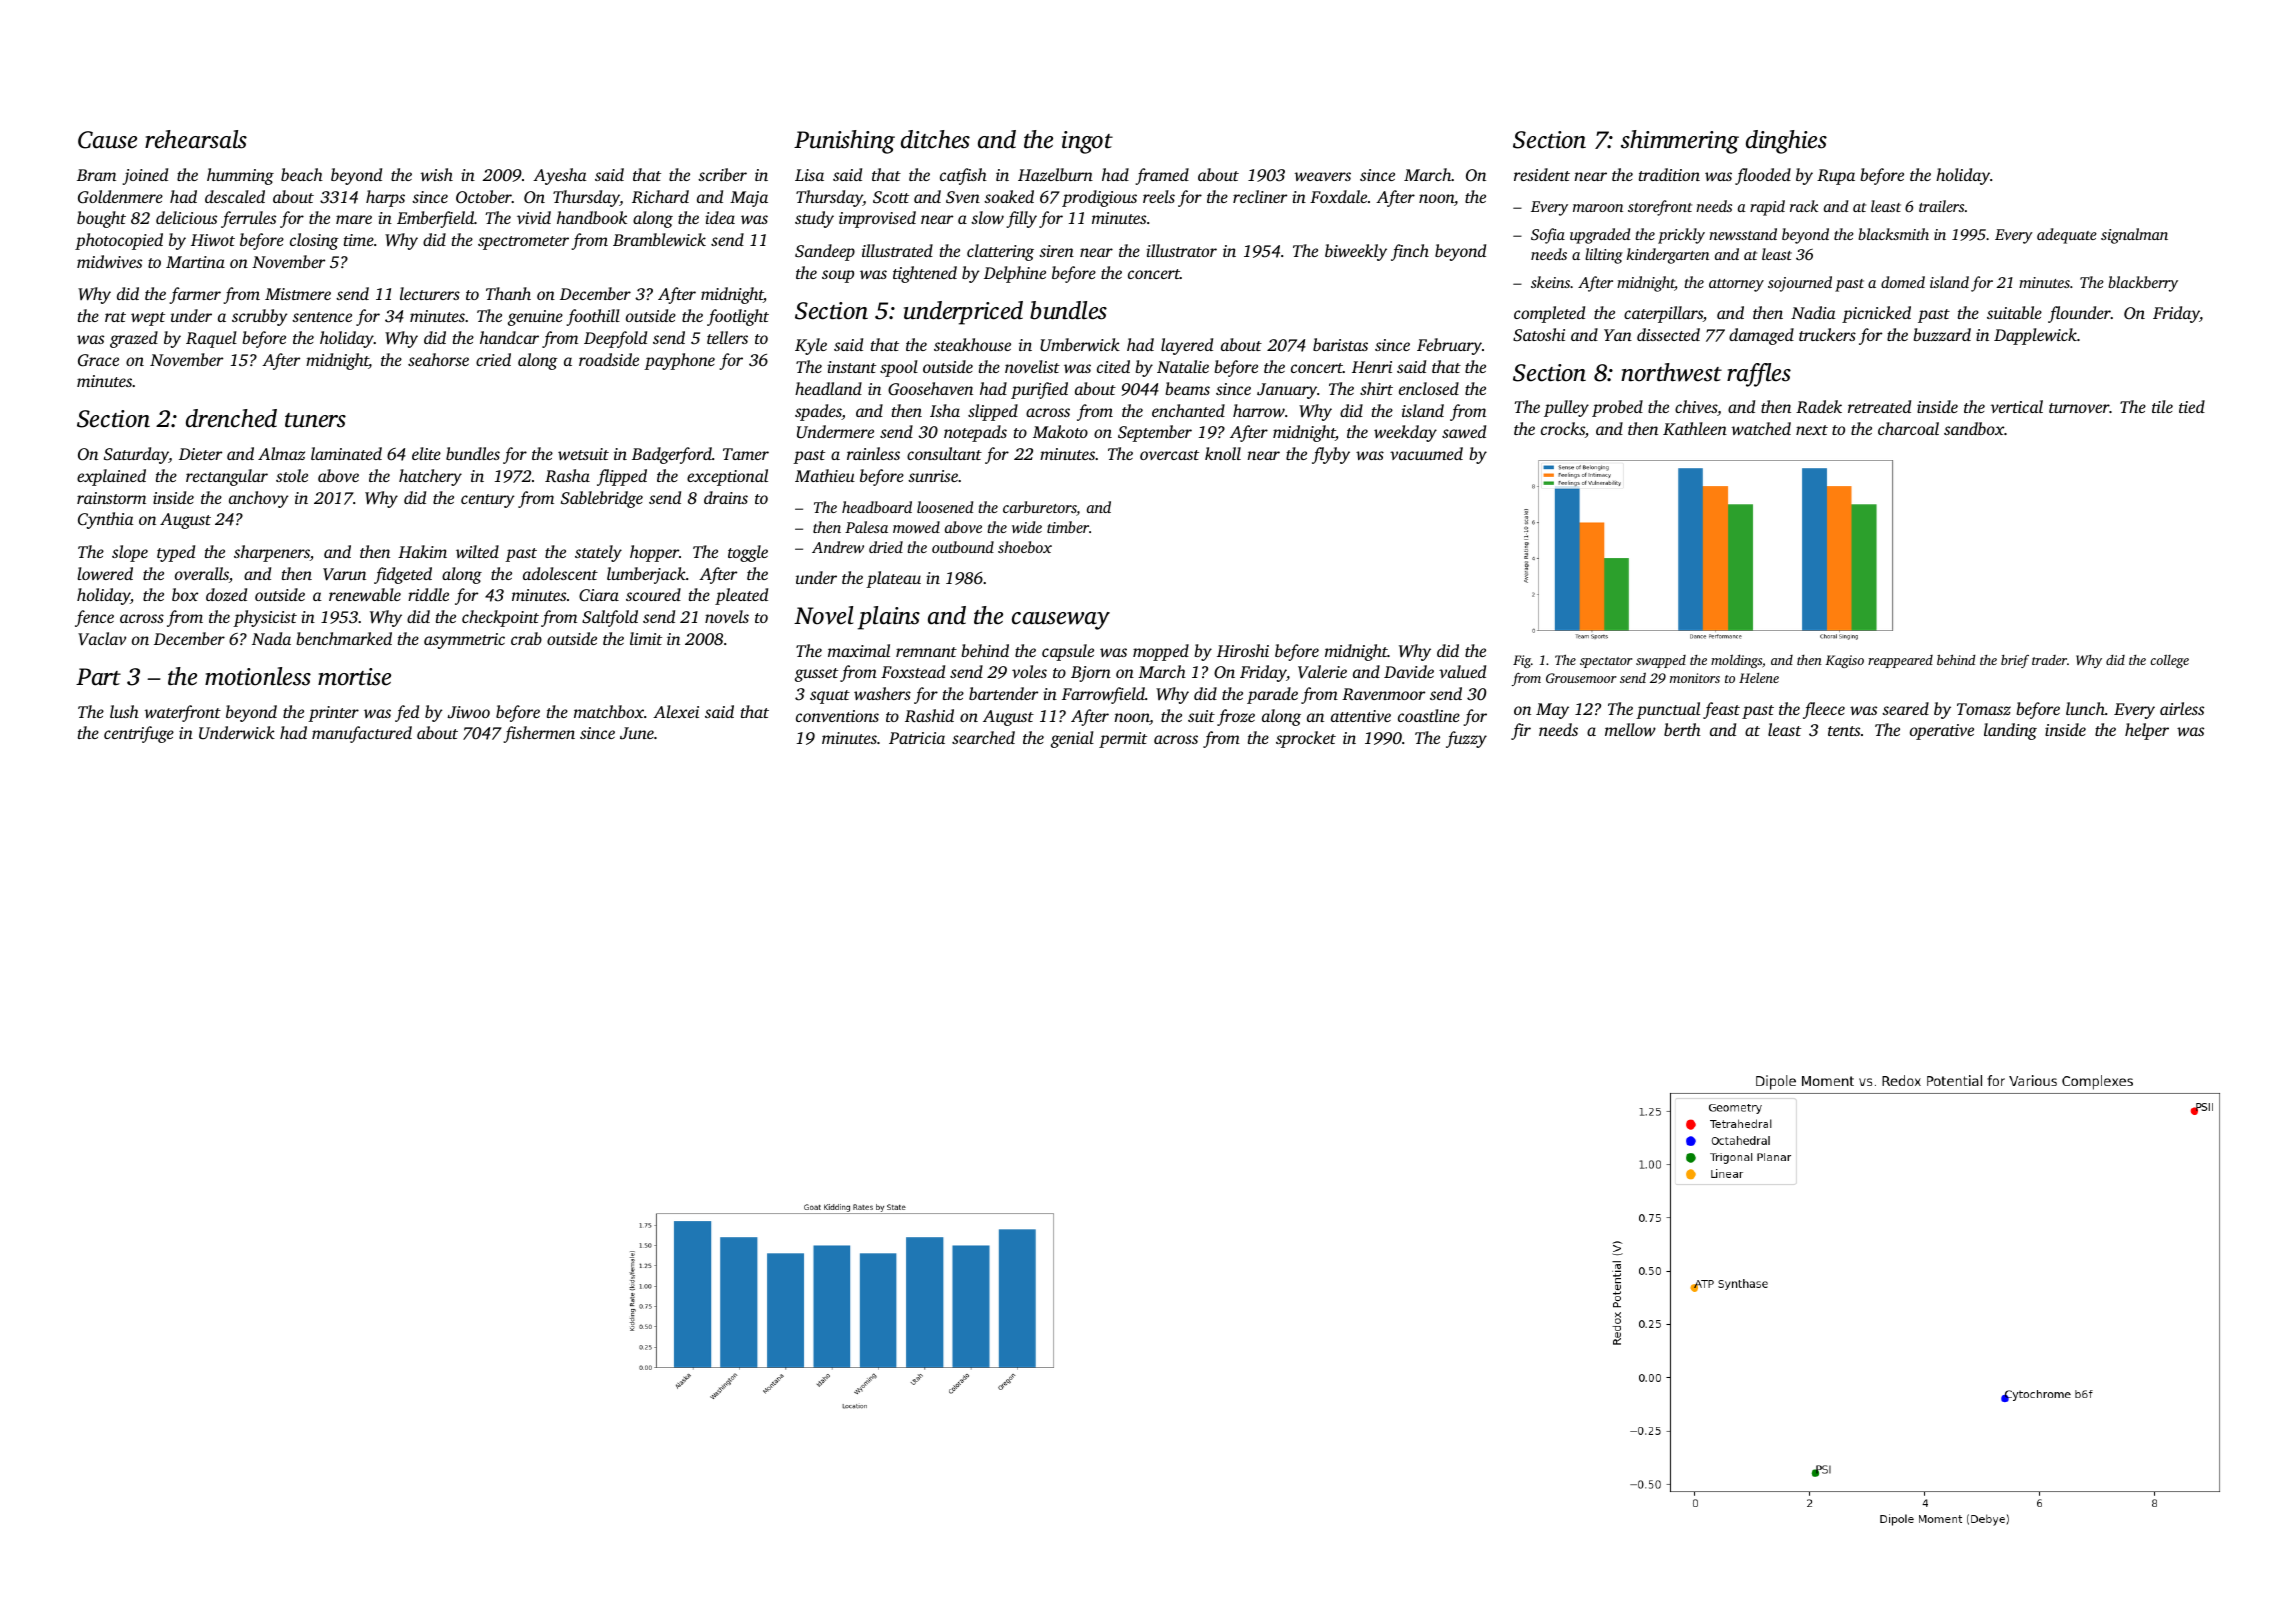 The width and height of the screenshot is (2282, 1614). I want to click on ingot, so click(1087, 142).
